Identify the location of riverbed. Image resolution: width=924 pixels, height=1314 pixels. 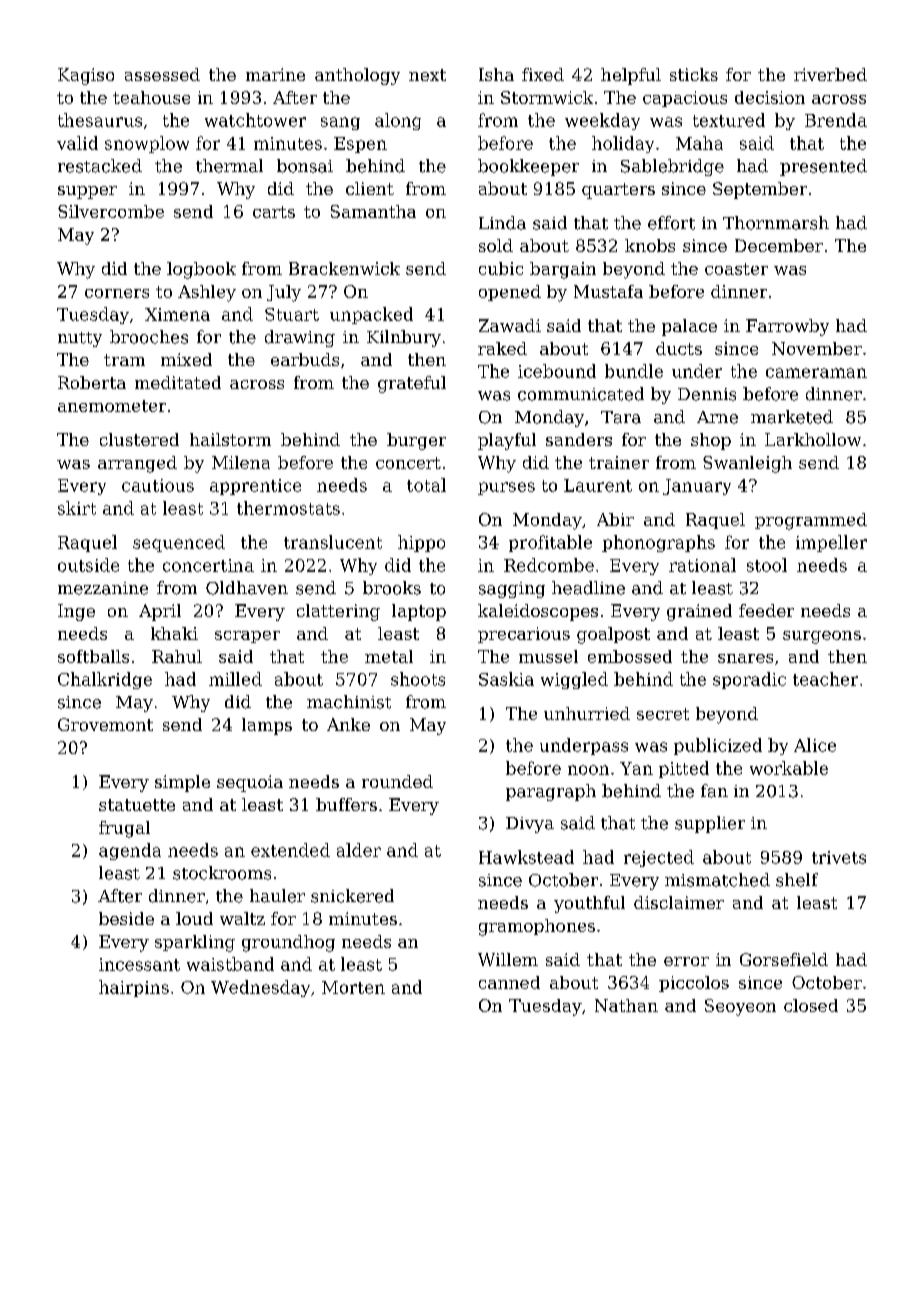
(830, 74).
